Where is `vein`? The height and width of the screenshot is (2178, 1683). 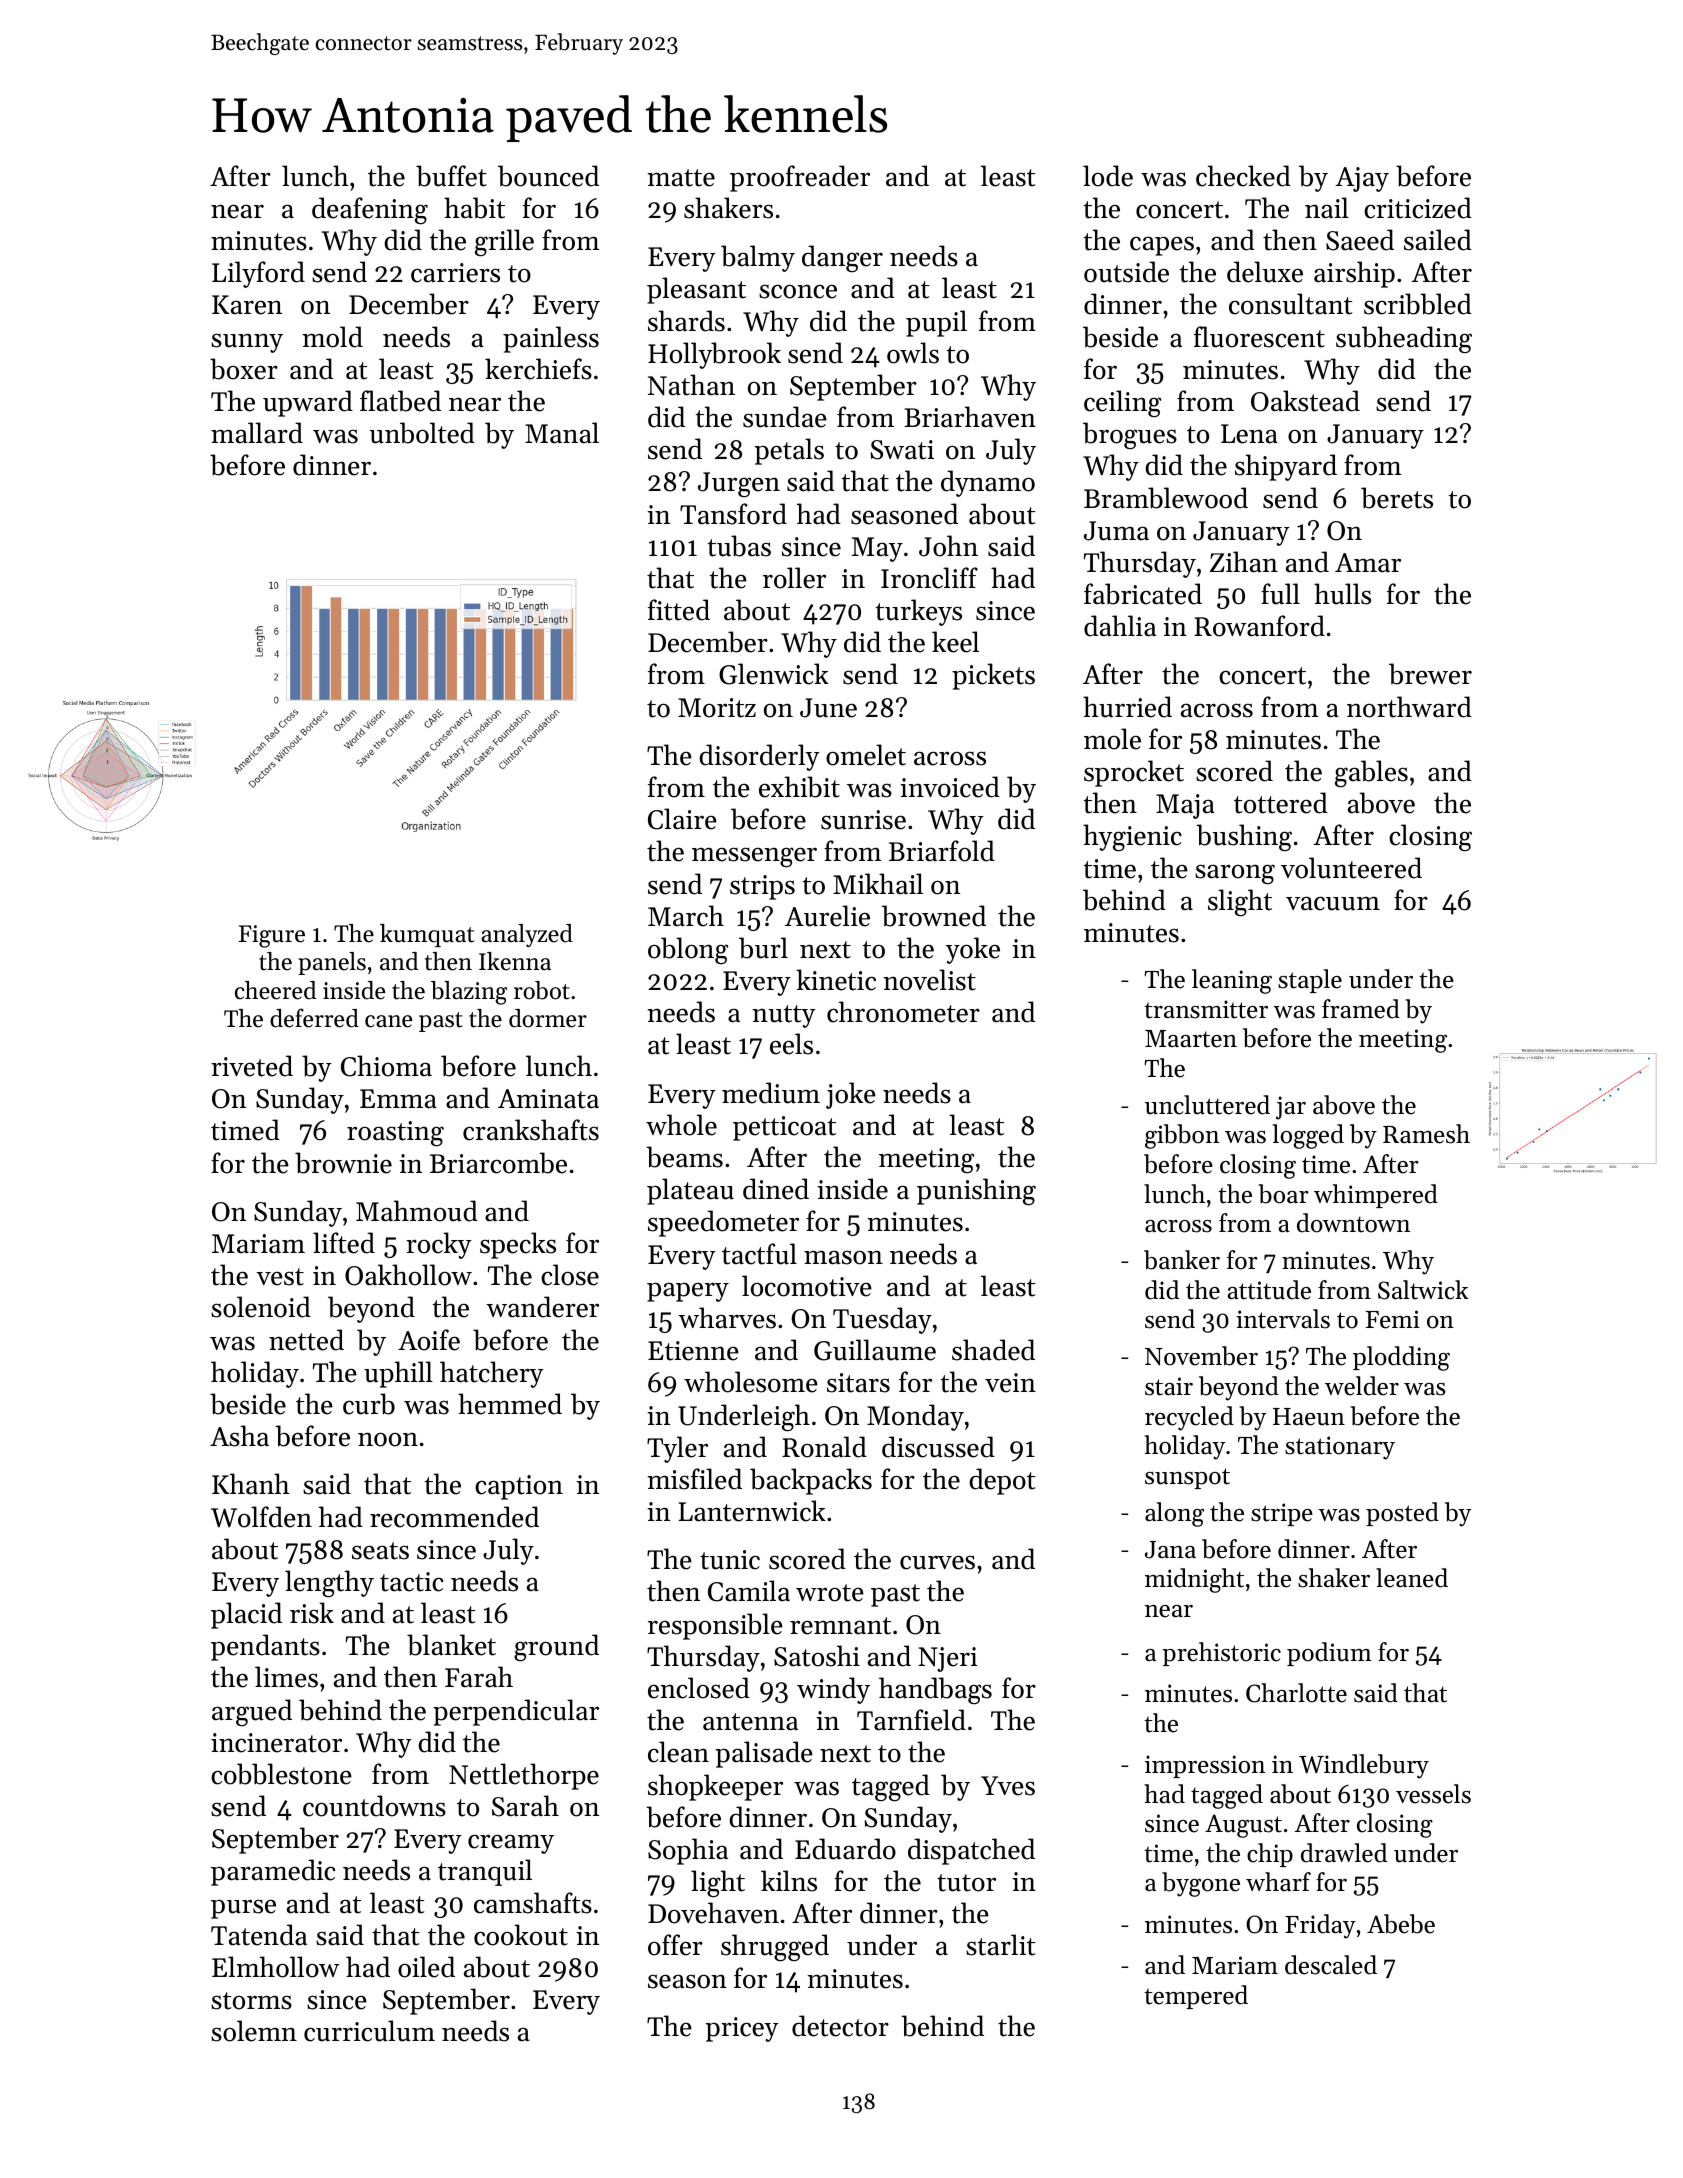
vein is located at coordinates (1010, 1383).
